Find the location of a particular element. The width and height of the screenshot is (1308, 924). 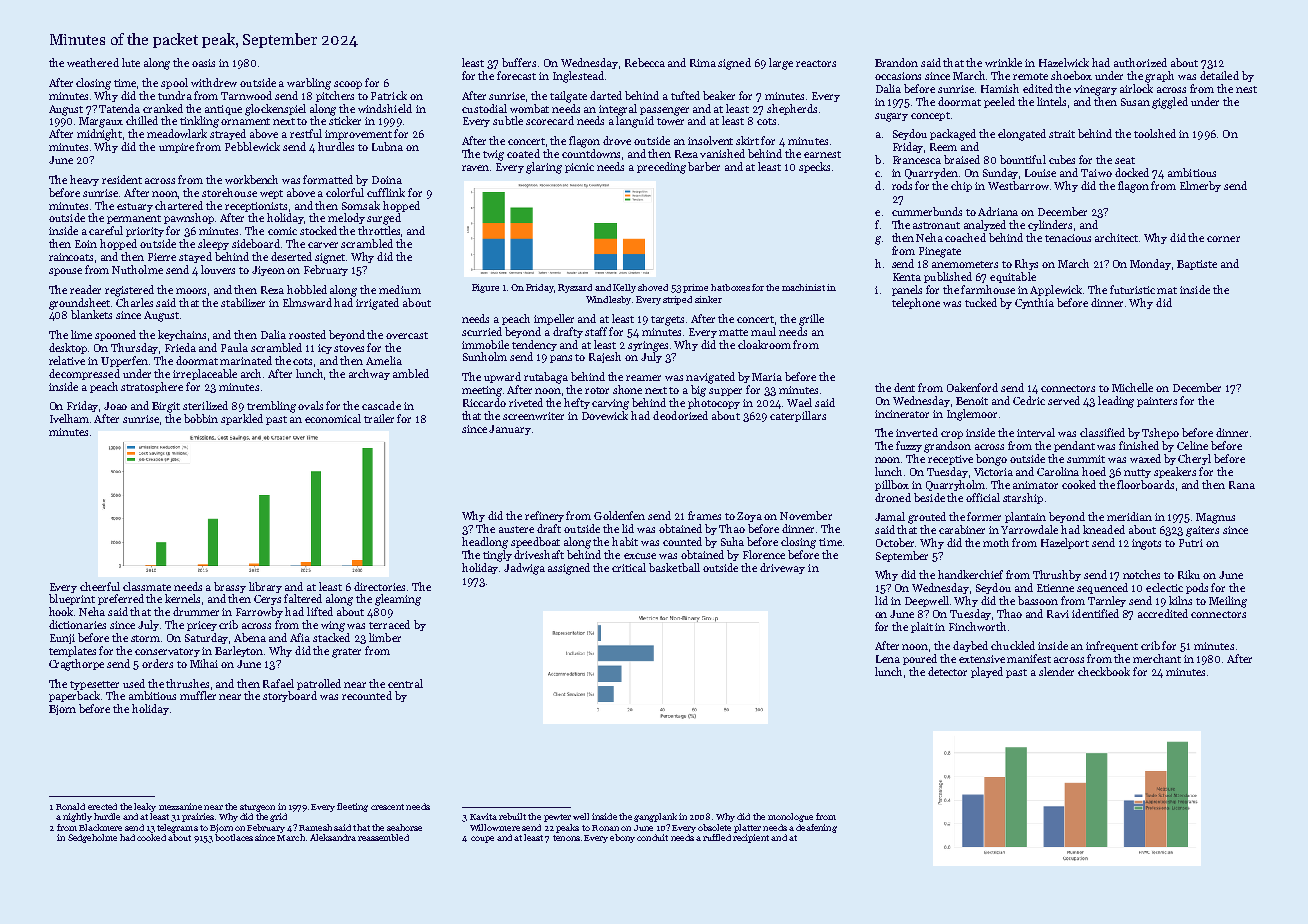

checkbook is located at coordinates (1104, 671).
